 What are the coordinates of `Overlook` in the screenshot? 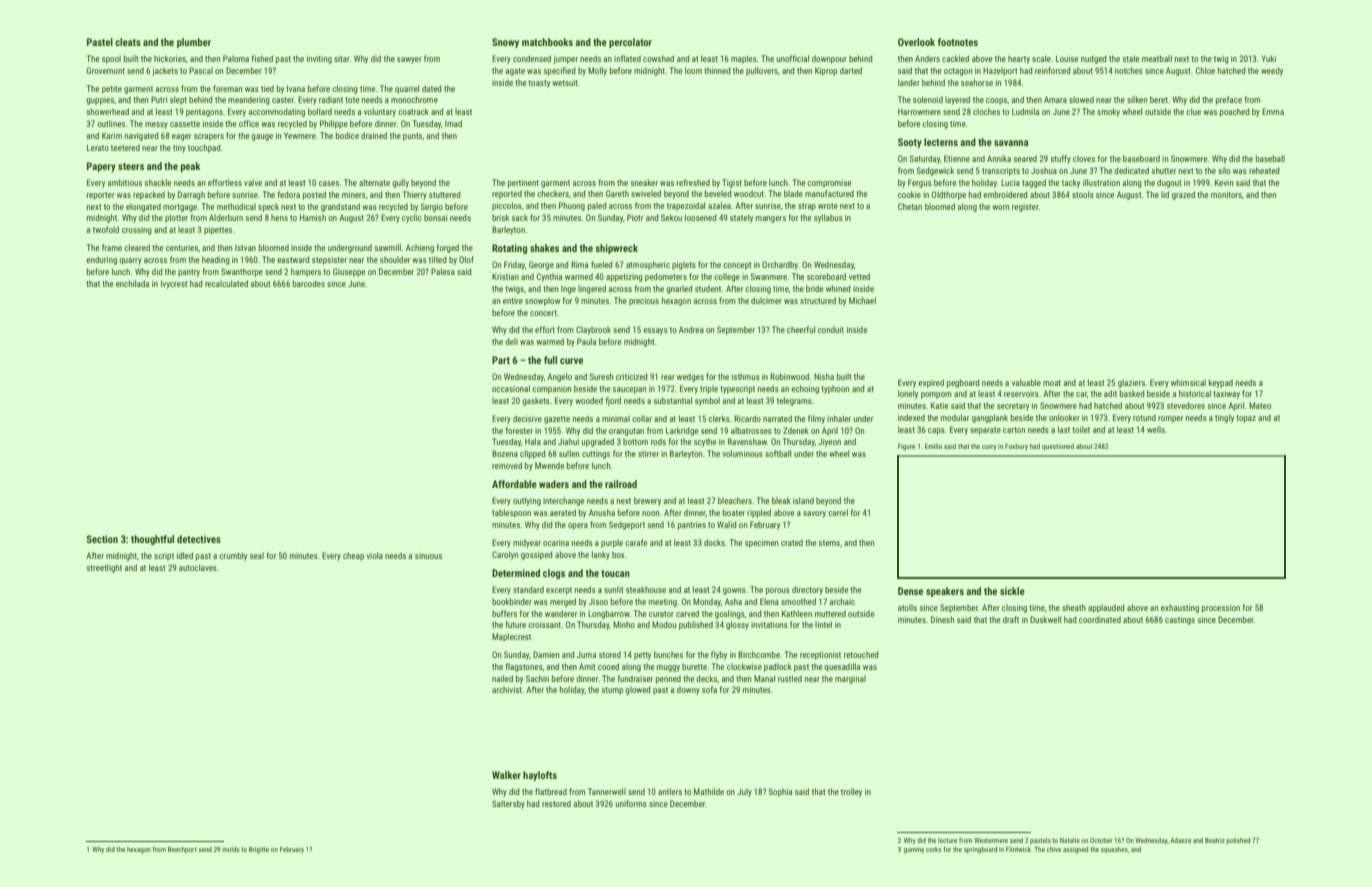 It's located at (916, 42).
